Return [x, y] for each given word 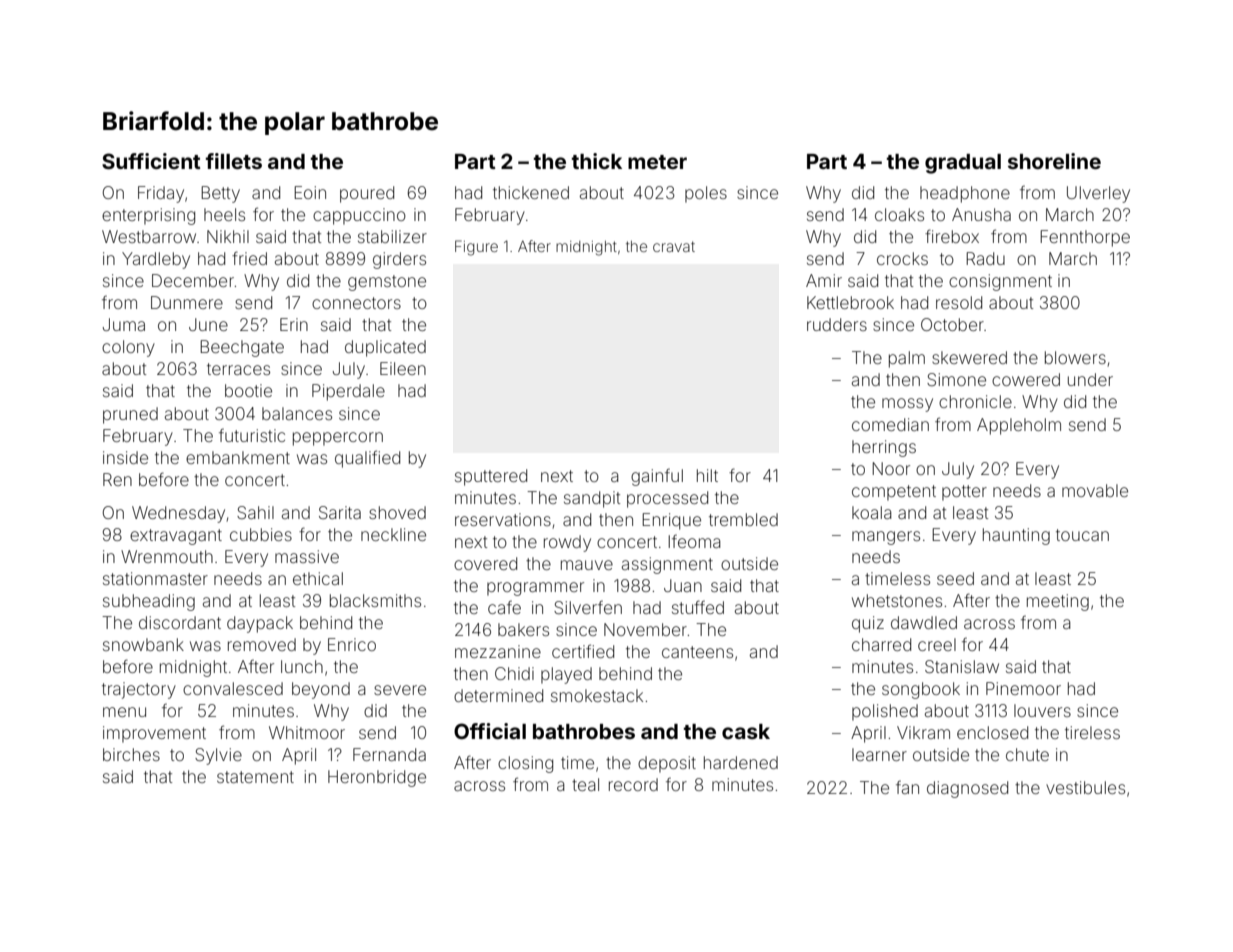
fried [249, 258]
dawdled [924, 622]
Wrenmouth [167, 556]
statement [255, 777]
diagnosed [967, 789]
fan [907, 787]
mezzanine [498, 651]
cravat [674, 246]
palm [907, 359]
